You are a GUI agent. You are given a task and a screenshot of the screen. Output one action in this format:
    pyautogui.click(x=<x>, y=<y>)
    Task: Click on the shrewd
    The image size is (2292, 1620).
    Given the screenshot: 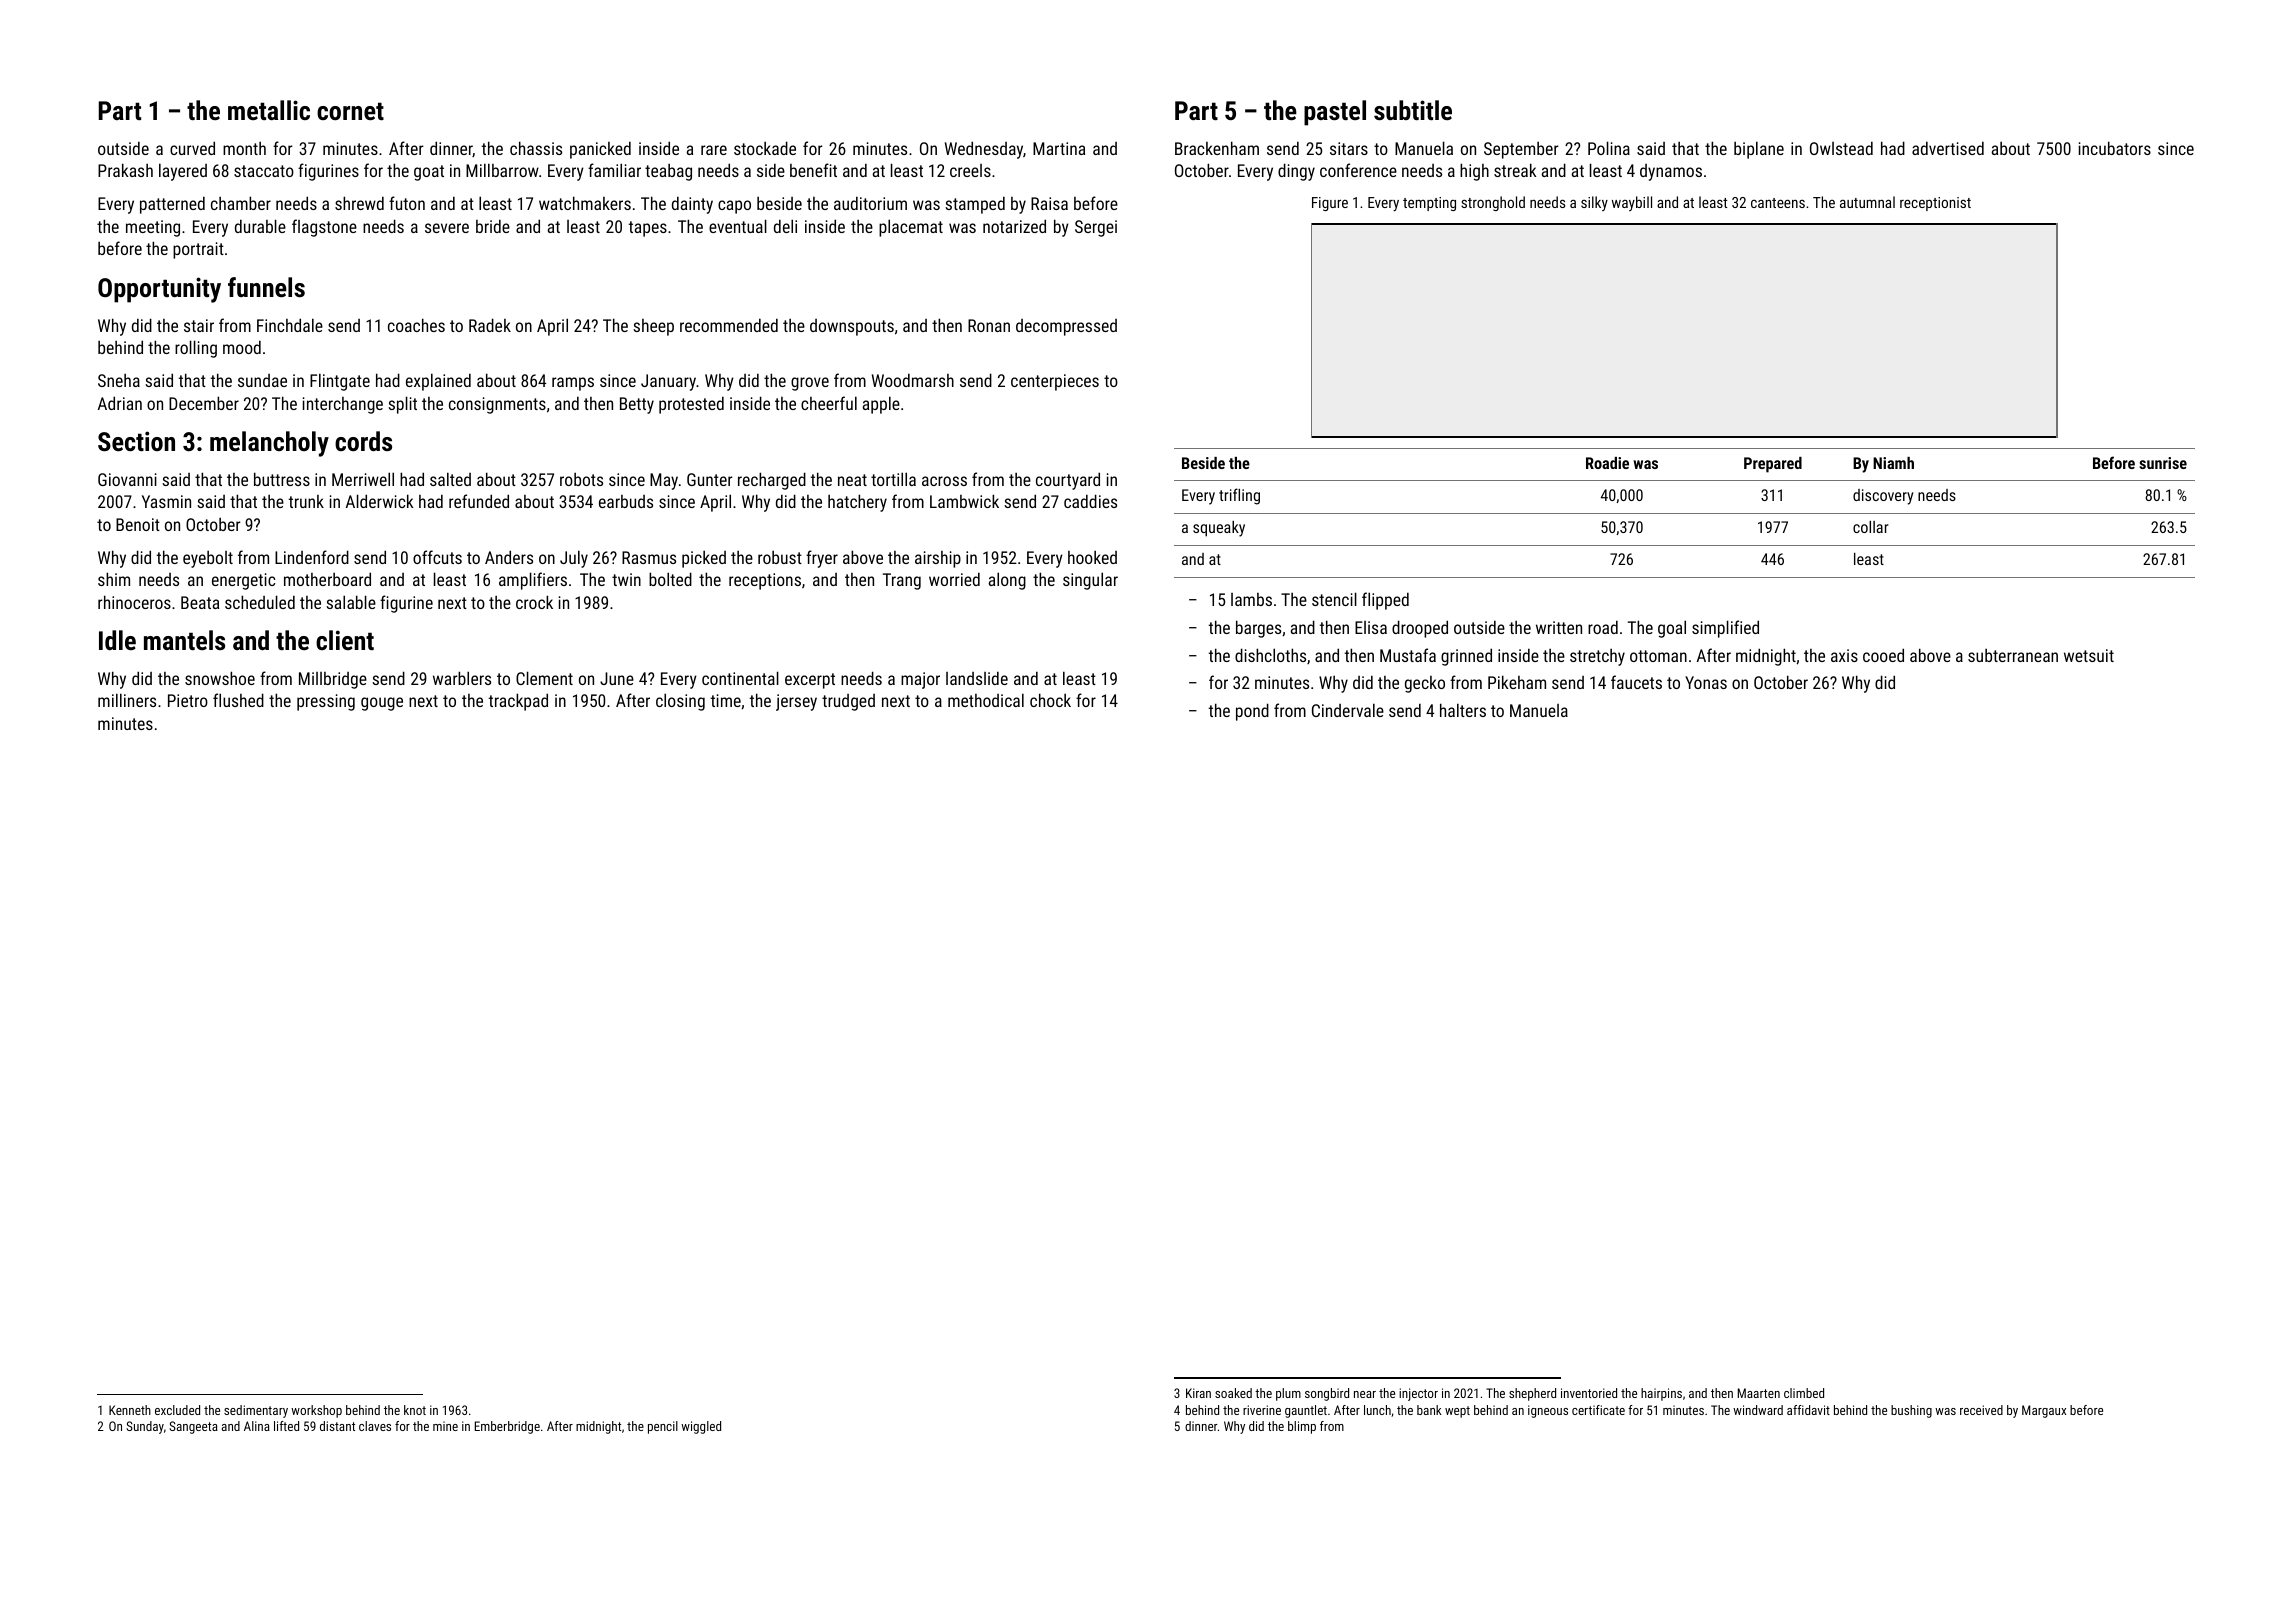 What is the action you would take?
    pyautogui.click(x=359, y=203)
